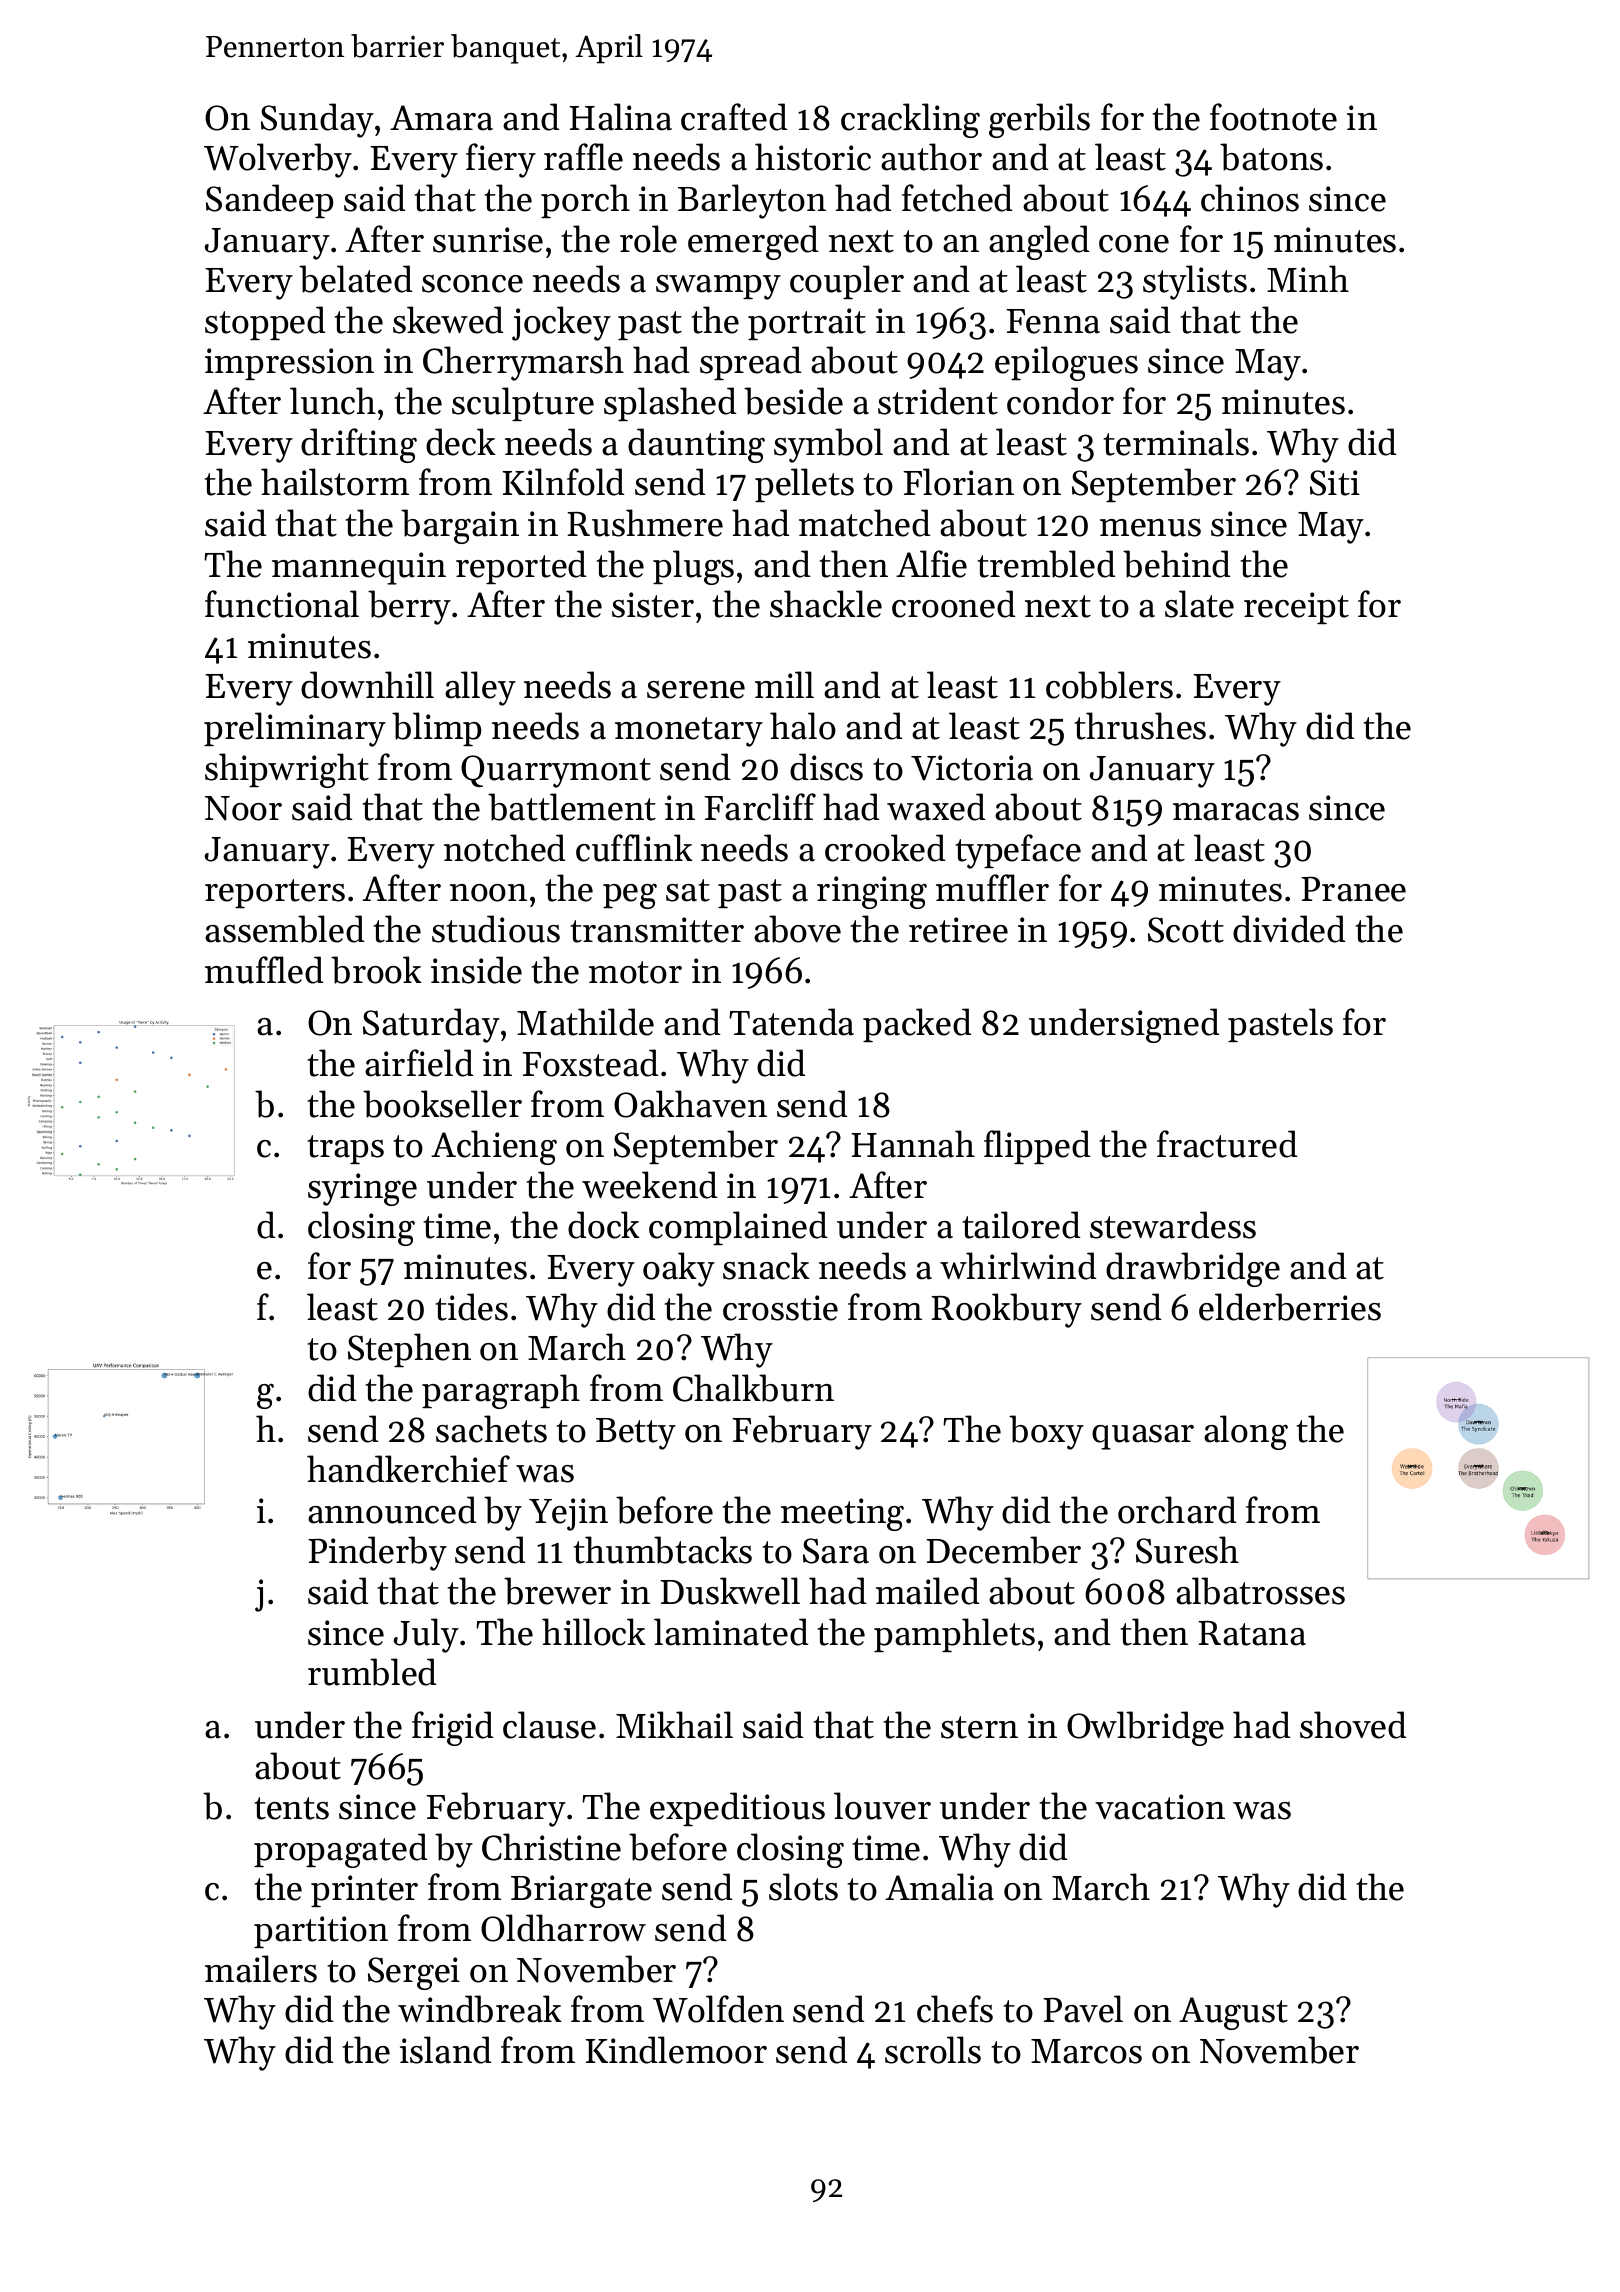  What do you see at coordinates (1083, 2009) in the screenshot?
I see `Pavel` at bounding box center [1083, 2009].
